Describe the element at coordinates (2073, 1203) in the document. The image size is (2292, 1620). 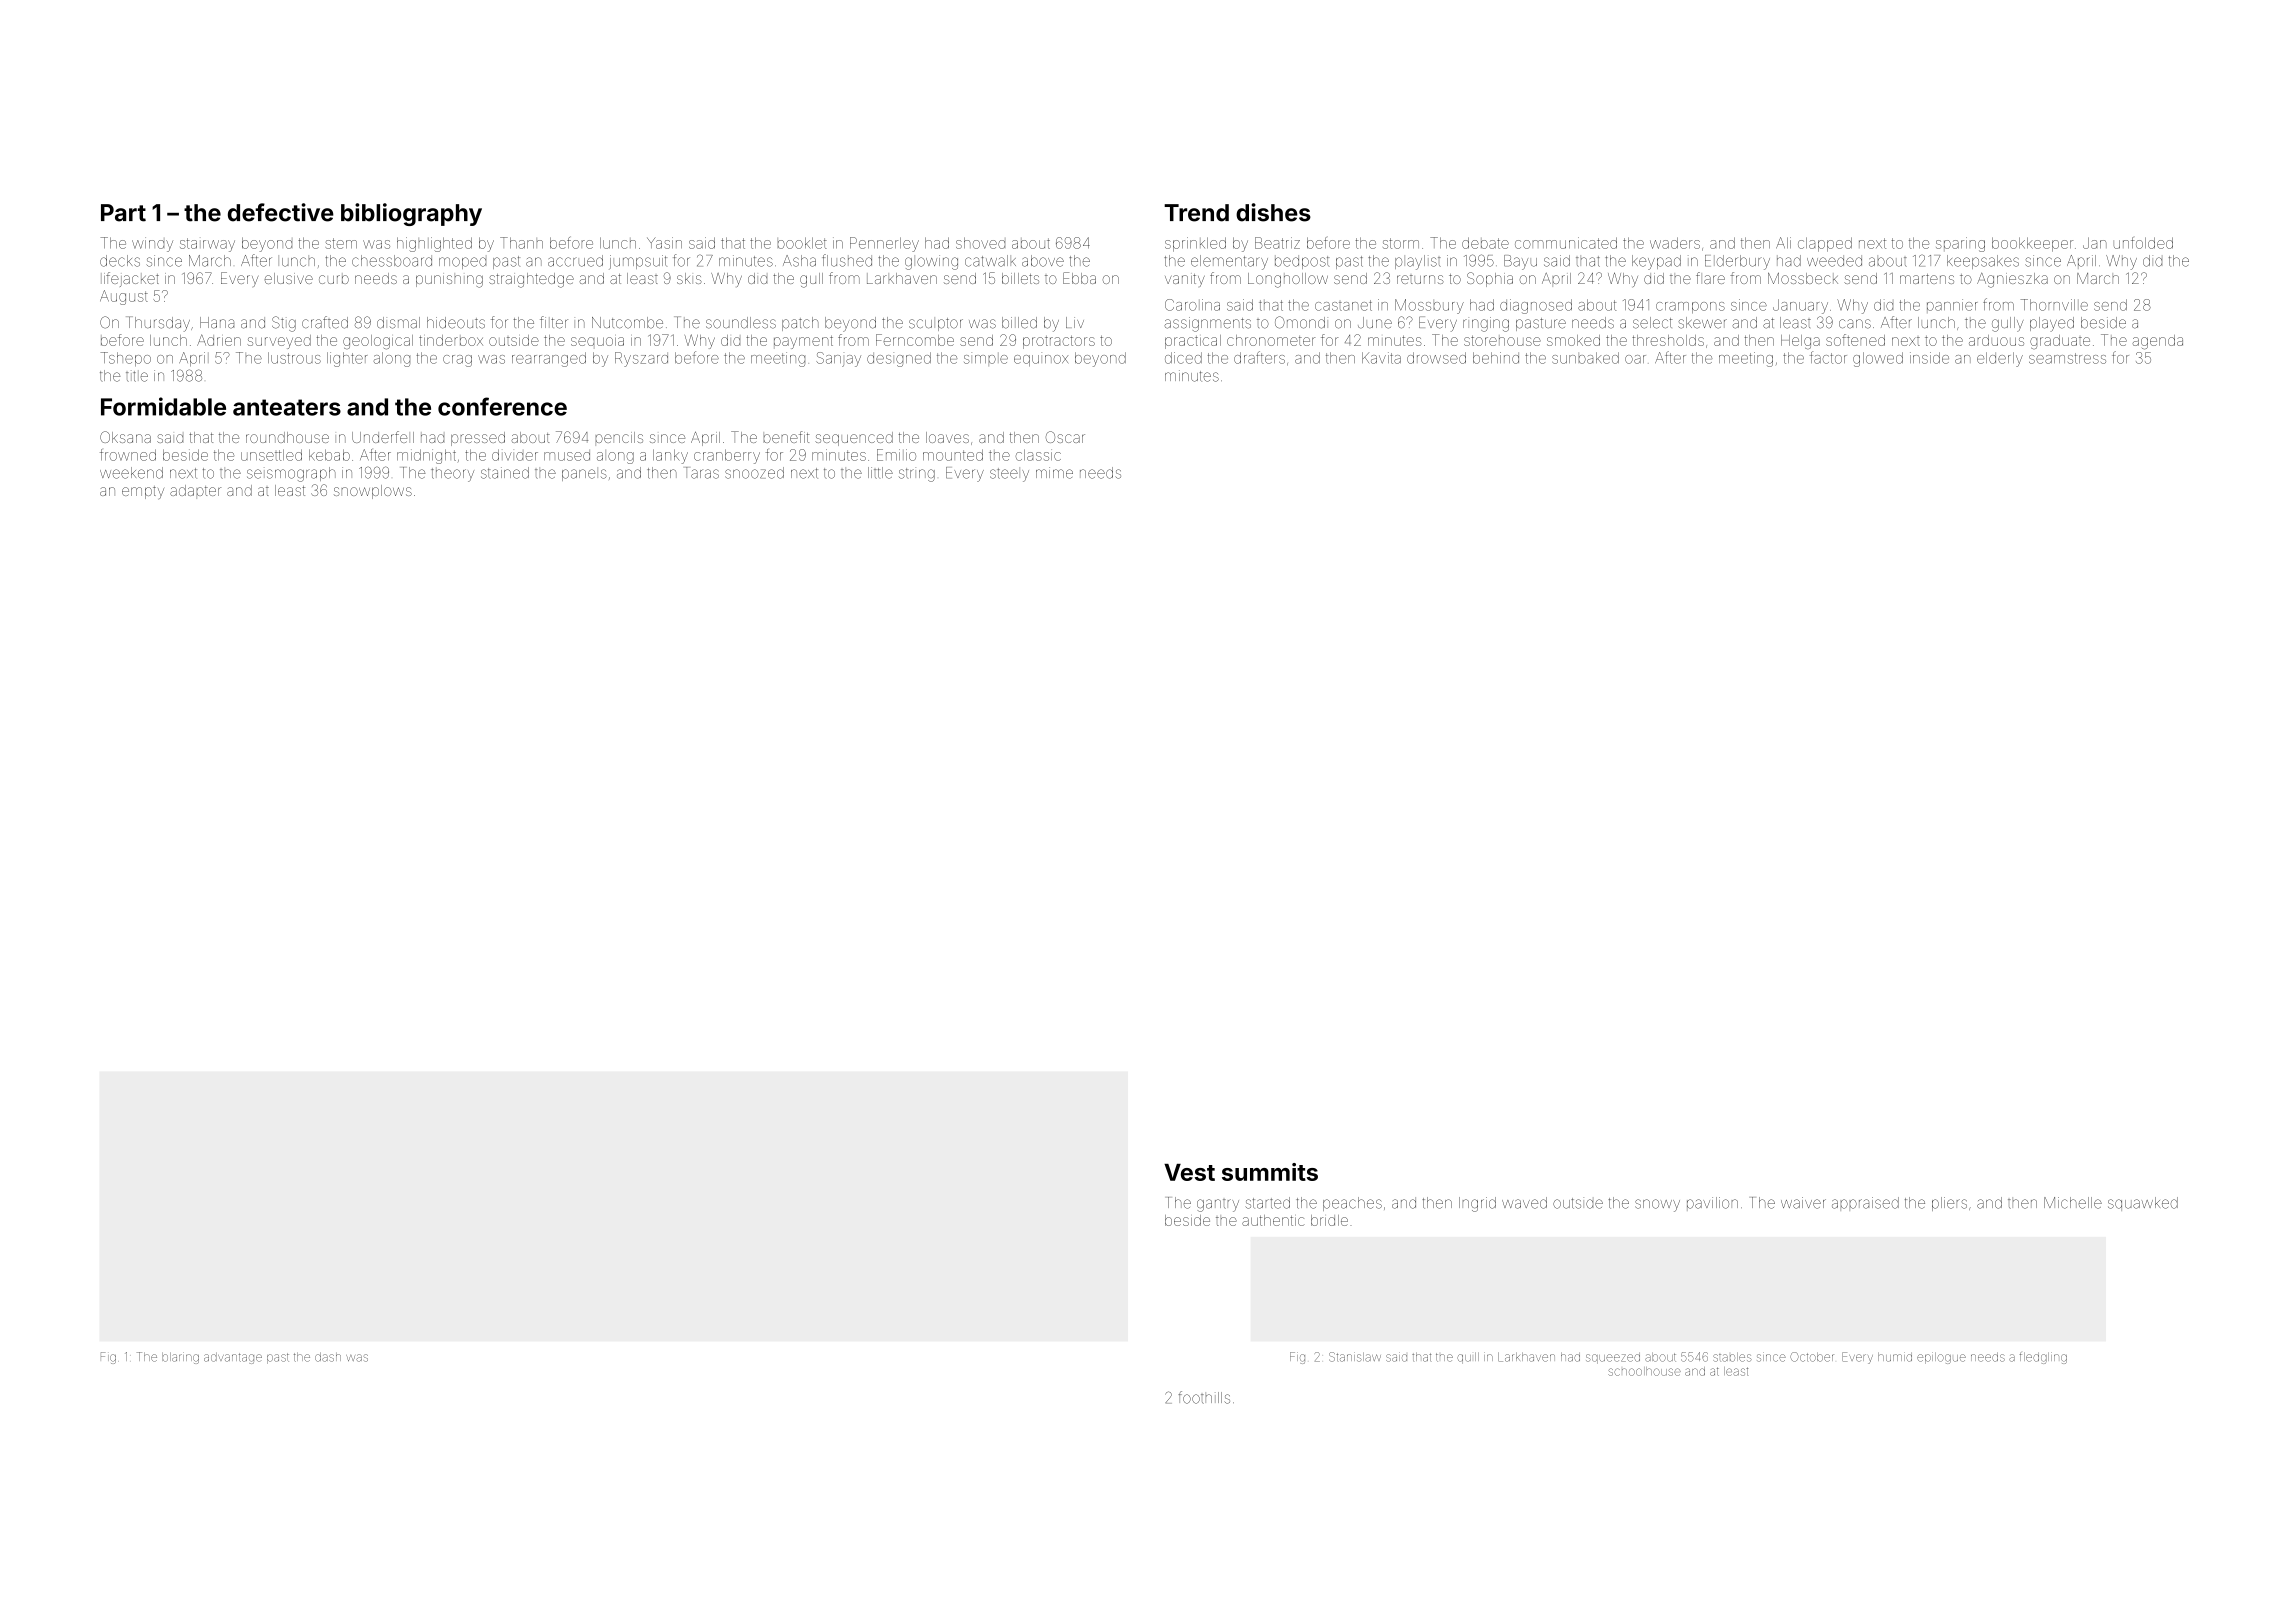
I see `Michelle` at that location.
